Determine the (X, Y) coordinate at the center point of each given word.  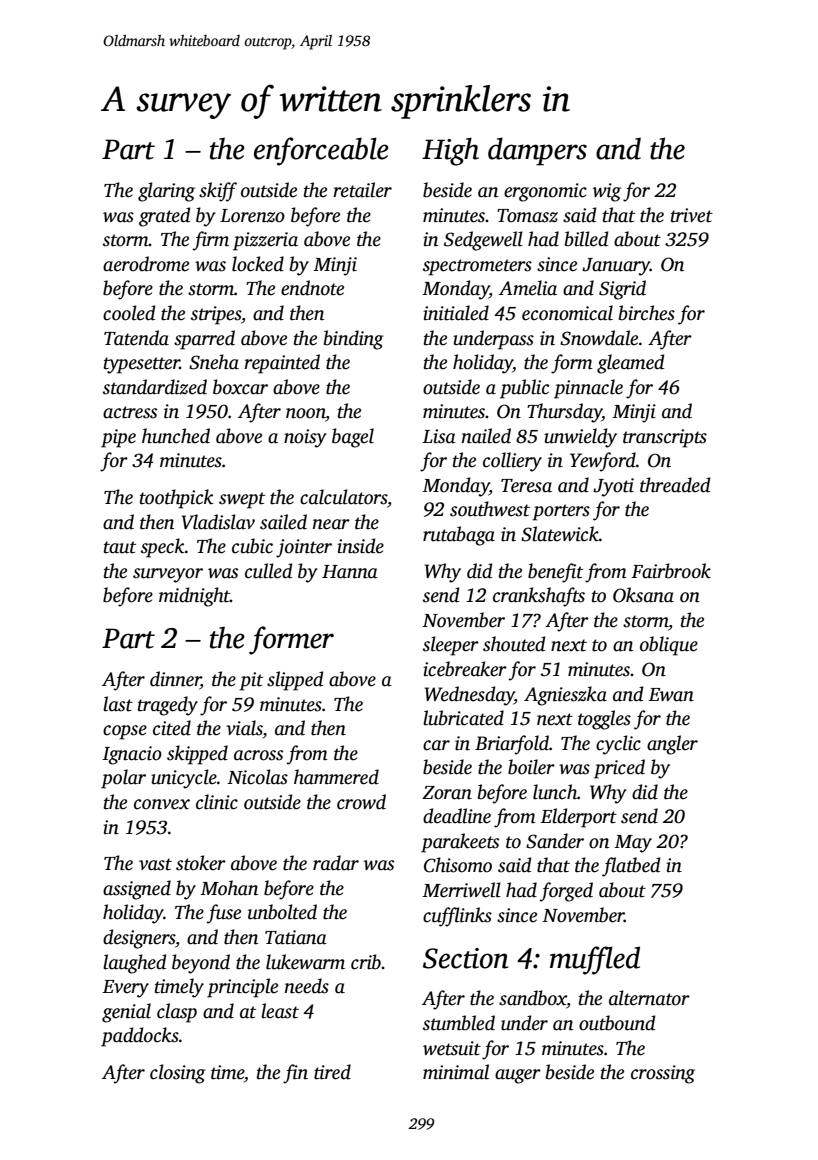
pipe (118, 438)
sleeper (451, 646)
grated (164, 217)
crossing (663, 1074)
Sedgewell (483, 241)
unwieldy (580, 438)
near (331, 524)
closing (177, 1074)
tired (332, 1072)
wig (607, 192)
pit (251, 681)
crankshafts (539, 597)
